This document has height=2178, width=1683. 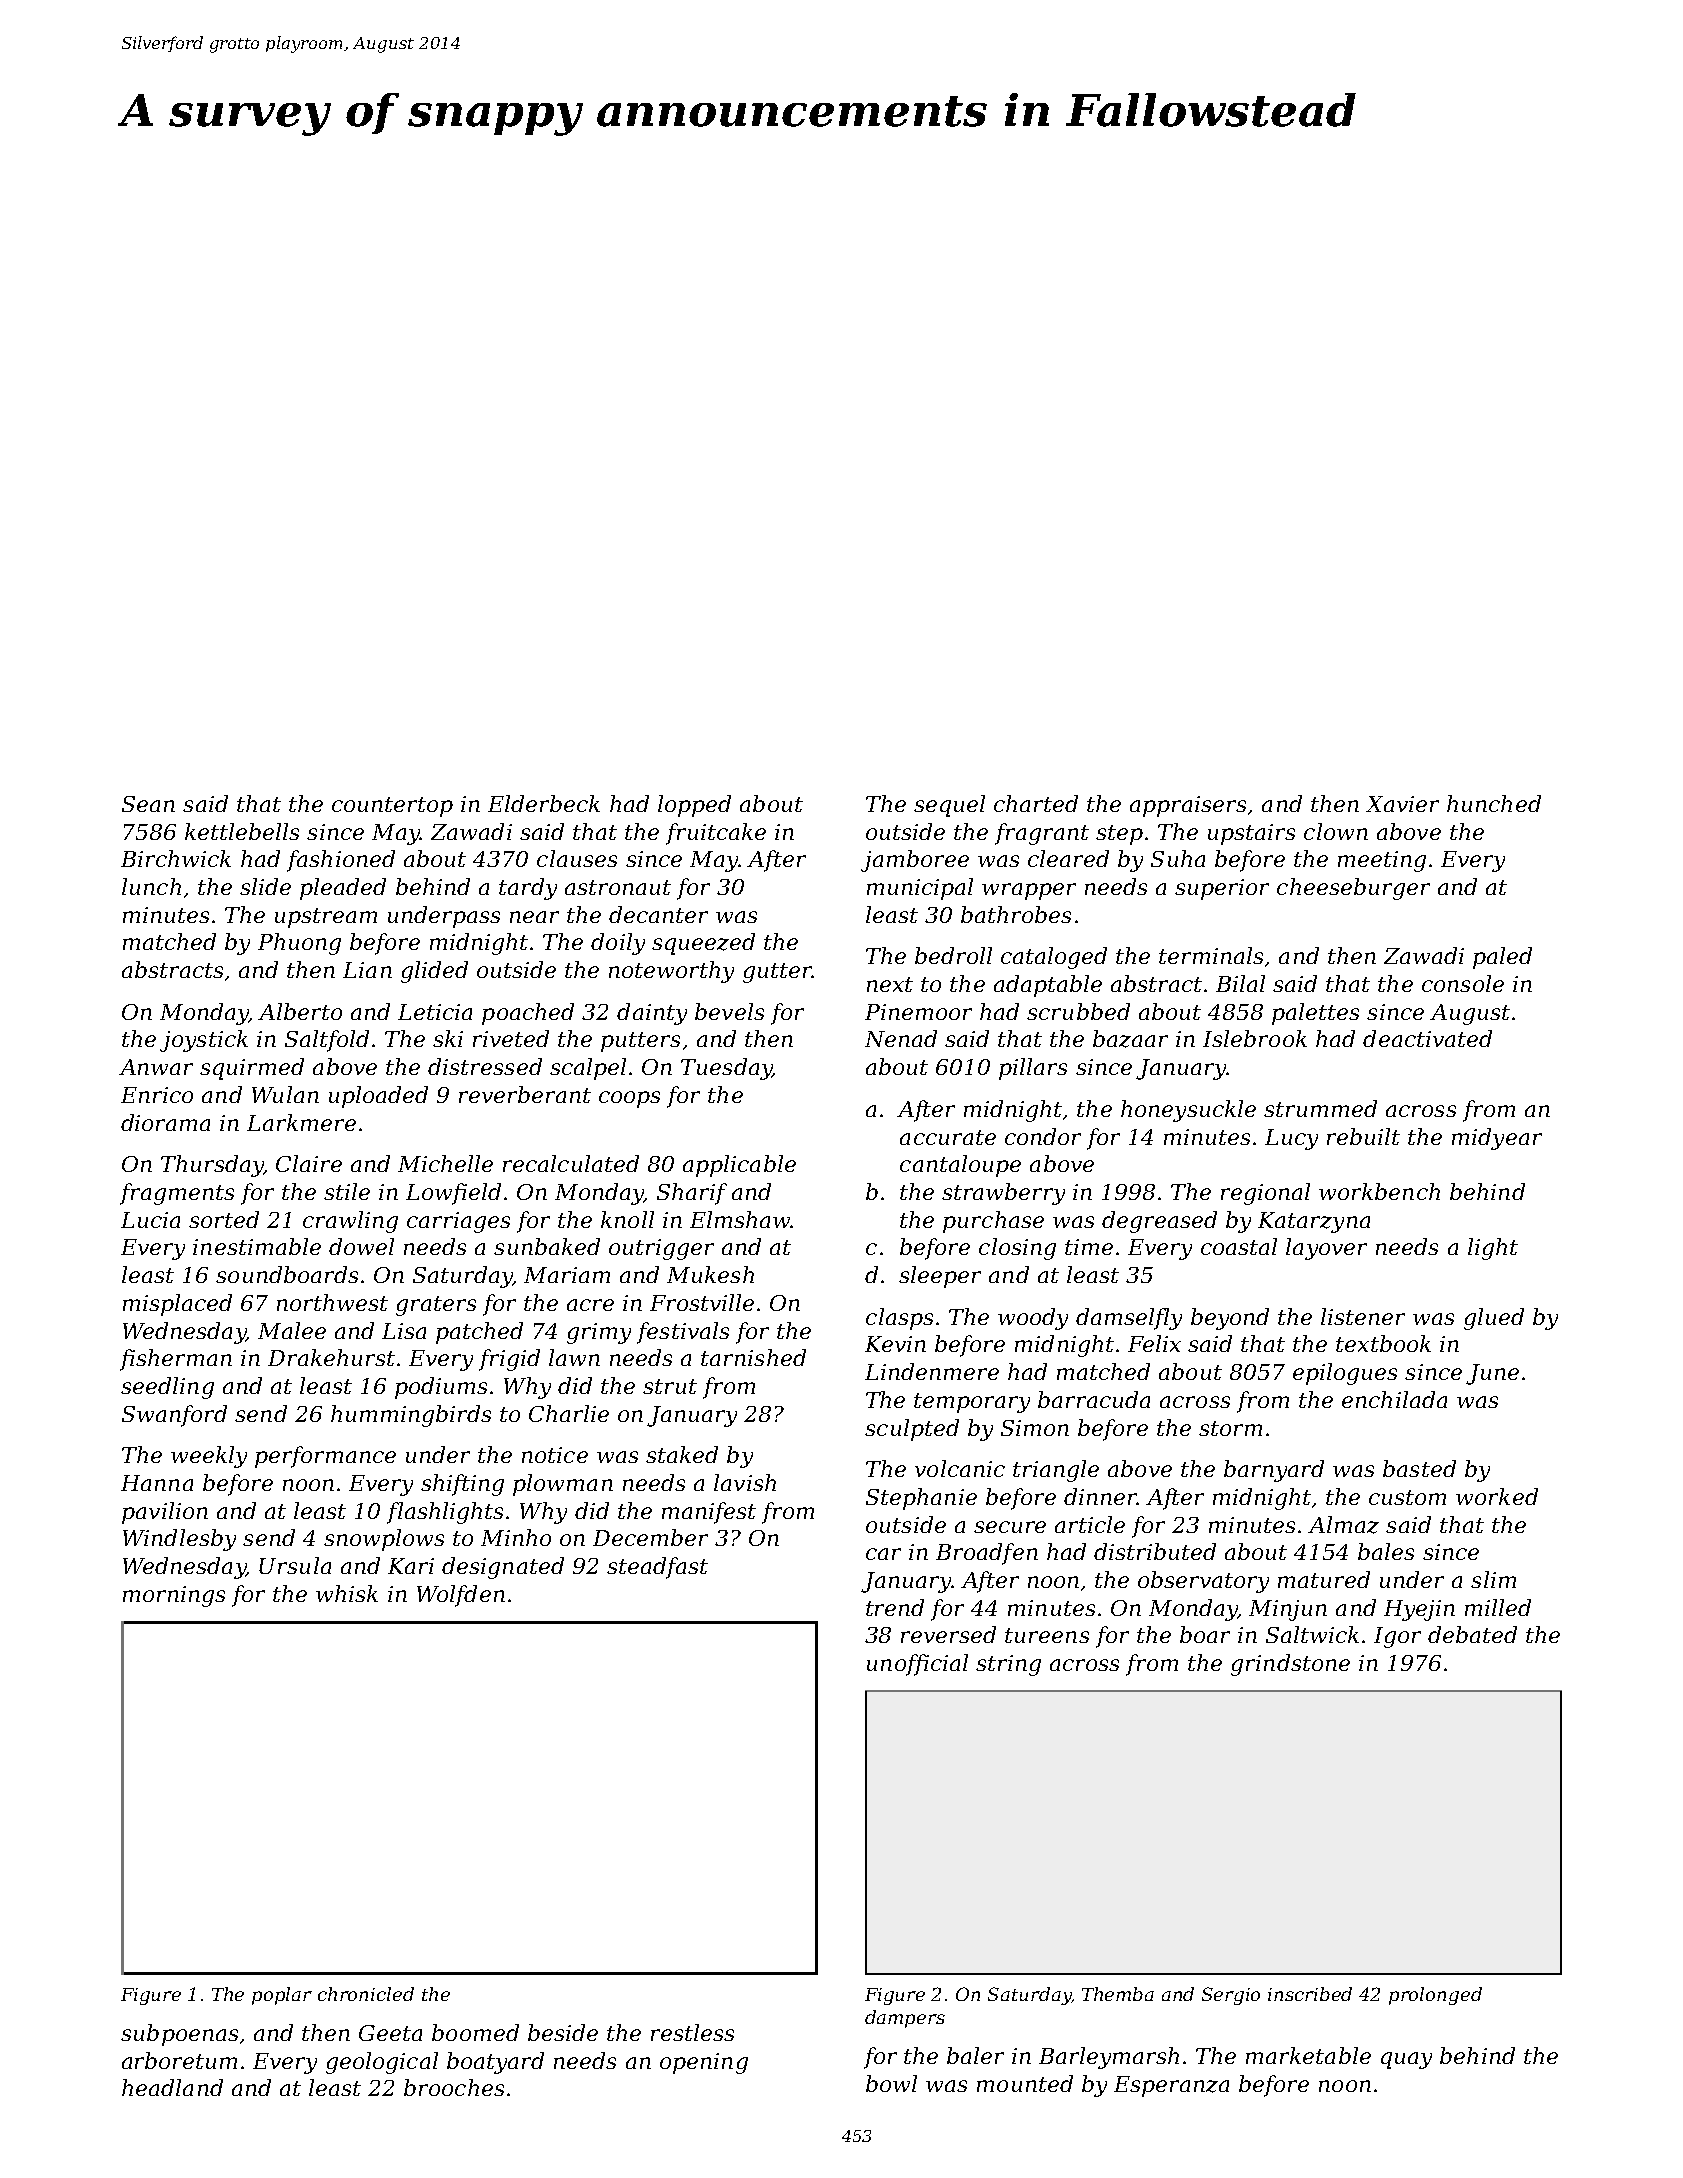 What do you see at coordinates (569, 1413) in the document?
I see `Charlie` at bounding box center [569, 1413].
